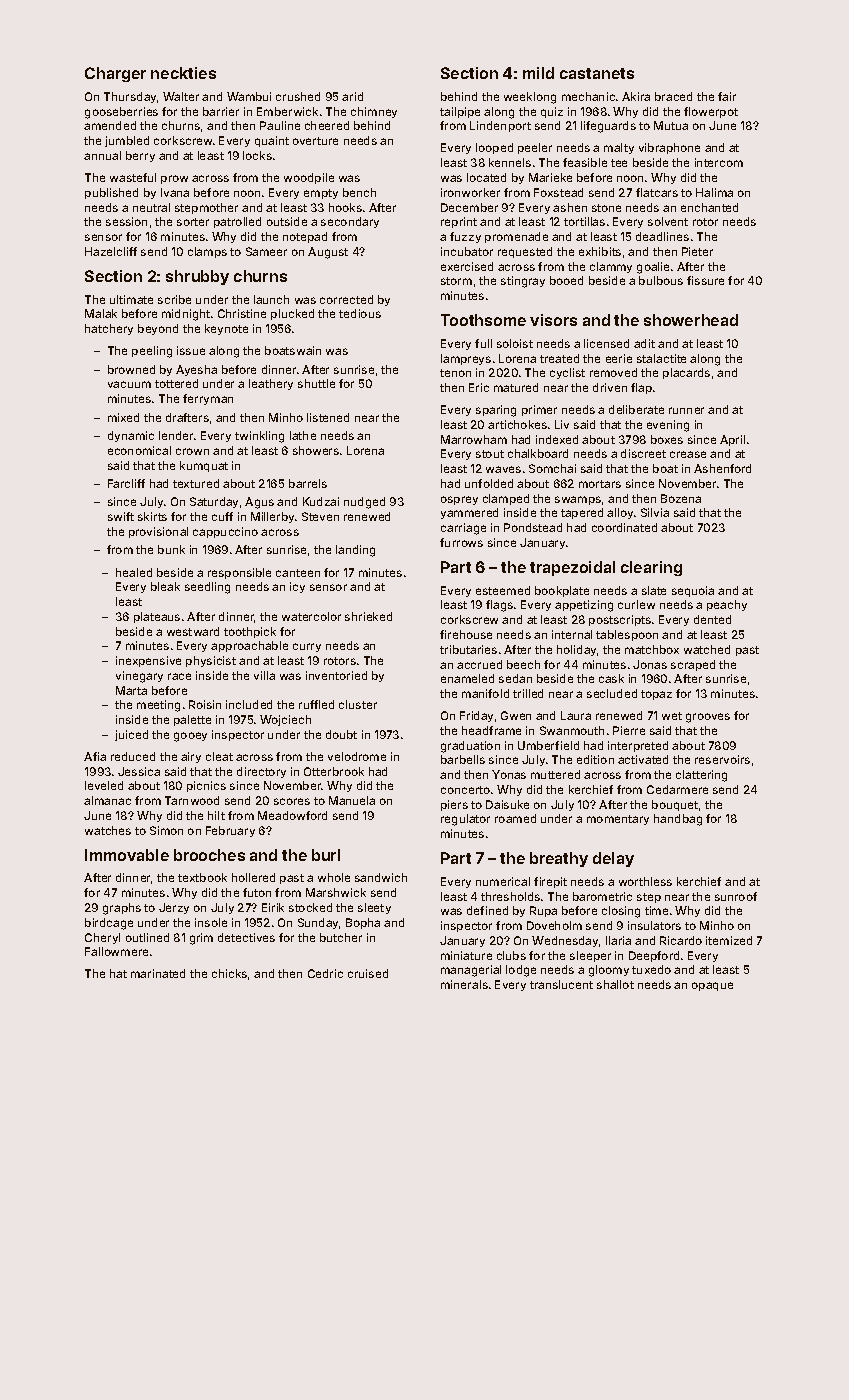  I want to click on kumquat, so click(204, 466).
